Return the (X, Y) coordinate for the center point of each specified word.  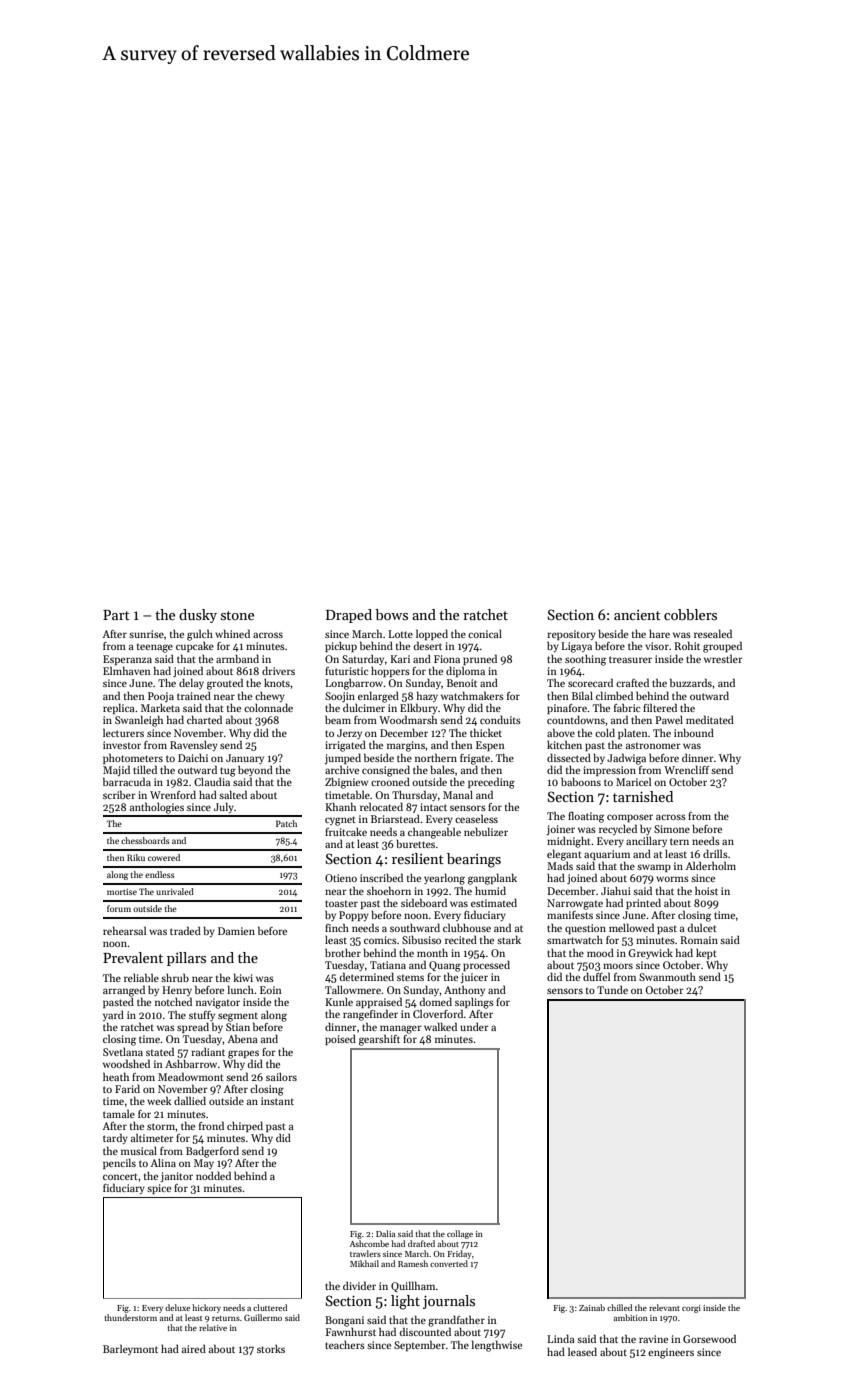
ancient (637, 615)
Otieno (341, 878)
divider (359, 1285)
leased (582, 1351)
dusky (198, 616)
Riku (136, 857)
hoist (706, 890)
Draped (349, 616)
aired (194, 1348)
